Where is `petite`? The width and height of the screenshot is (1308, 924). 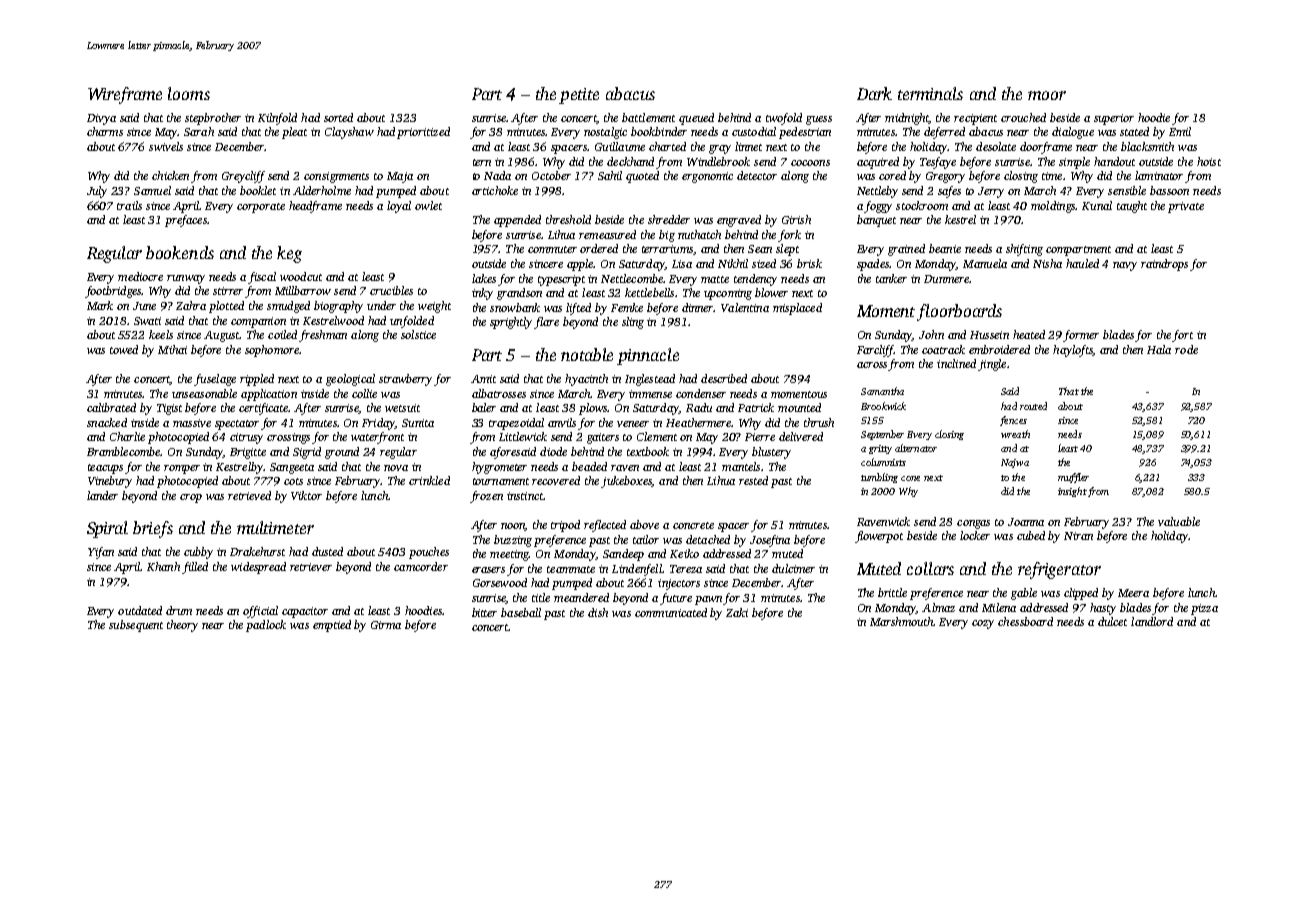 petite is located at coordinates (579, 96).
